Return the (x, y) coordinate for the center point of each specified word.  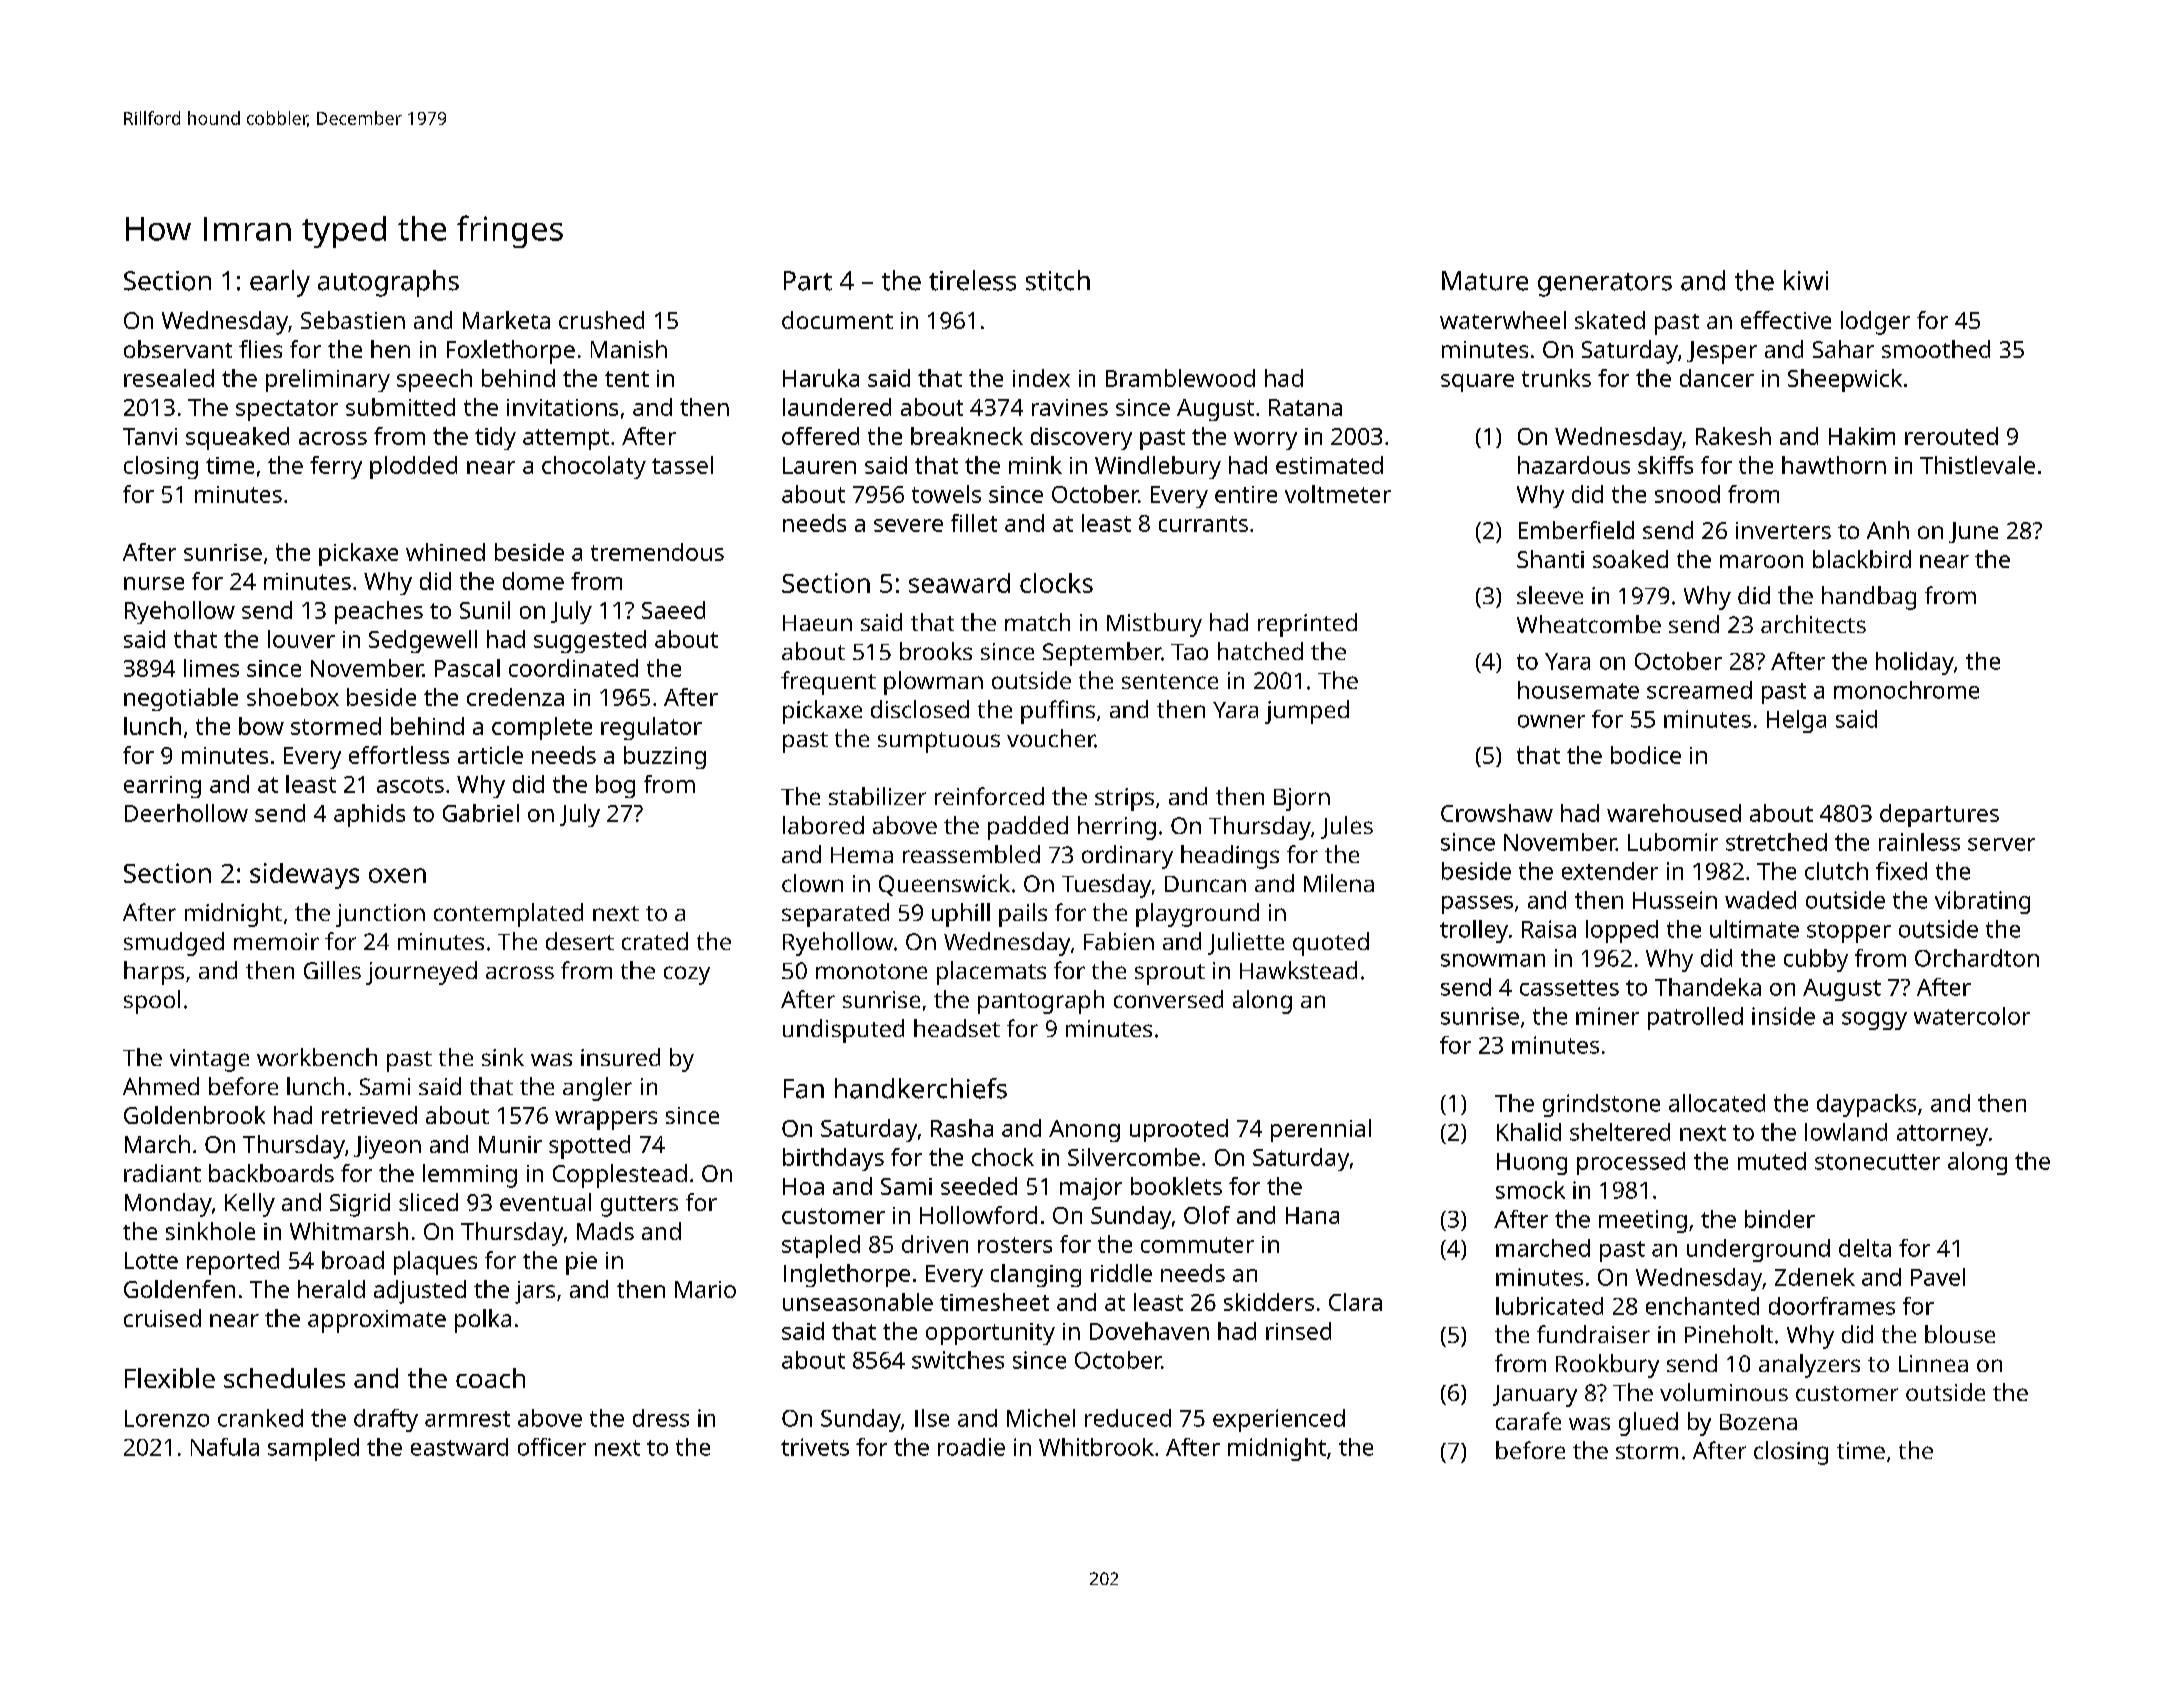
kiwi (1806, 280)
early (280, 283)
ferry (336, 467)
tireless (972, 280)
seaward (959, 583)
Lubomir (1673, 842)
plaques (435, 1263)
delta (1865, 1248)
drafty (386, 1420)
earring (162, 787)
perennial (1321, 1130)
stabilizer (877, 796)
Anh (1888, 530)
